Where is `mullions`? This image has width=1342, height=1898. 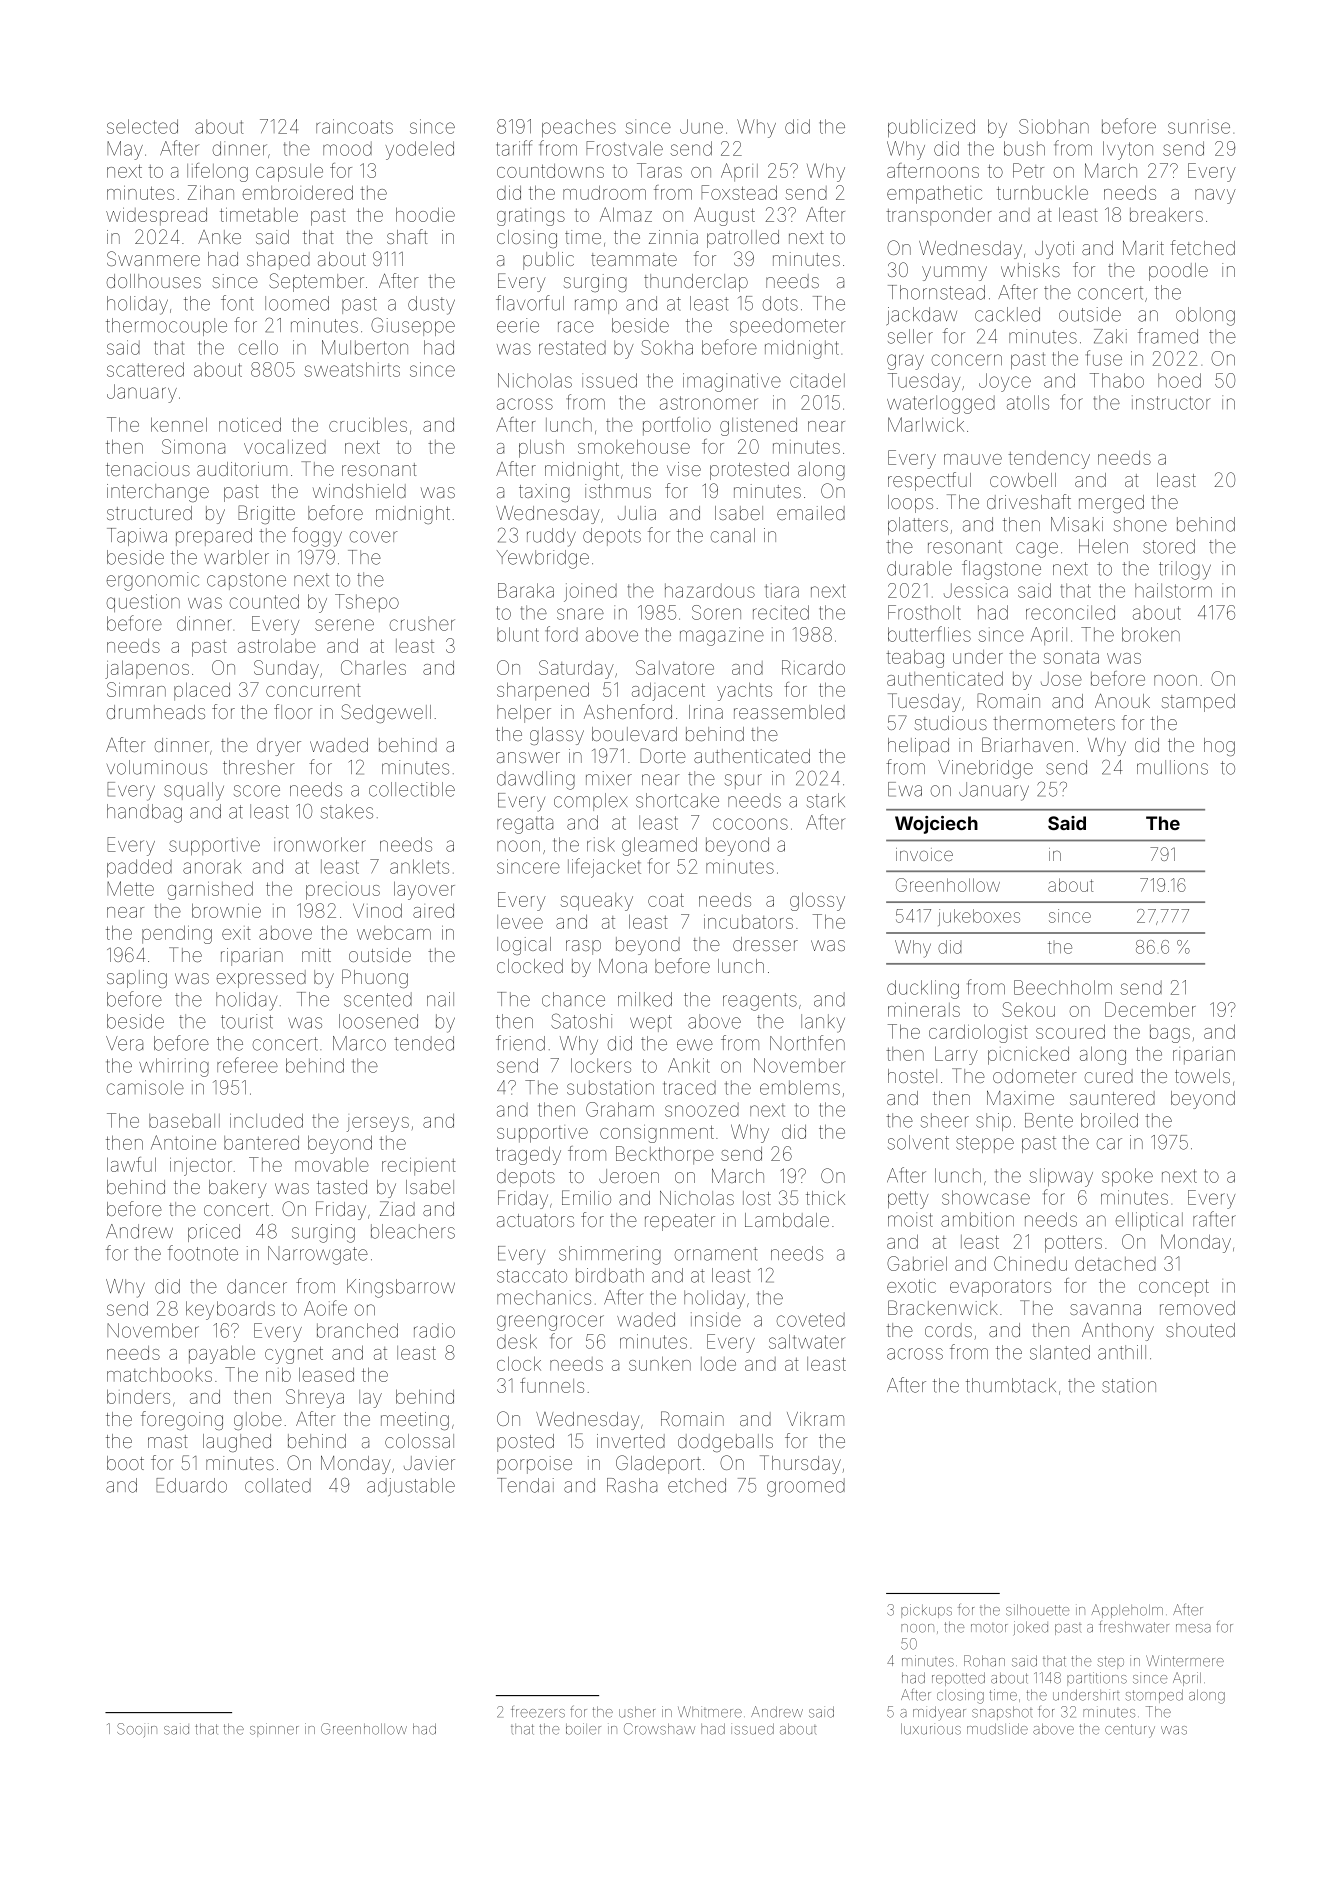
mullions is located at coordinates (1172, 767).
